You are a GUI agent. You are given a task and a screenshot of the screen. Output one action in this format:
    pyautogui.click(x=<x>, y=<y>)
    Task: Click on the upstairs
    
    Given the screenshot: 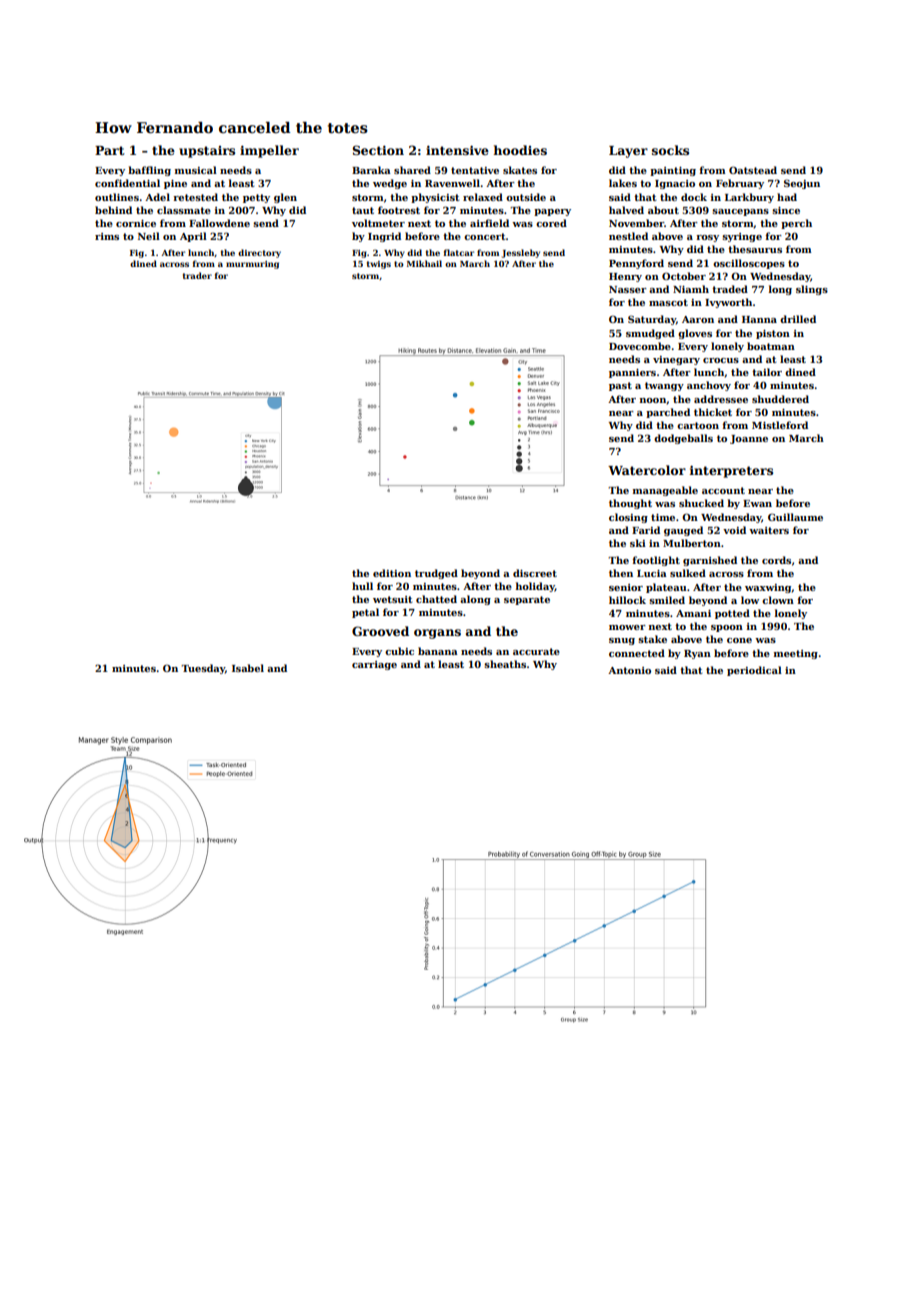 What is the action you would take?
    pyautogui.click(x=207, y=152)
